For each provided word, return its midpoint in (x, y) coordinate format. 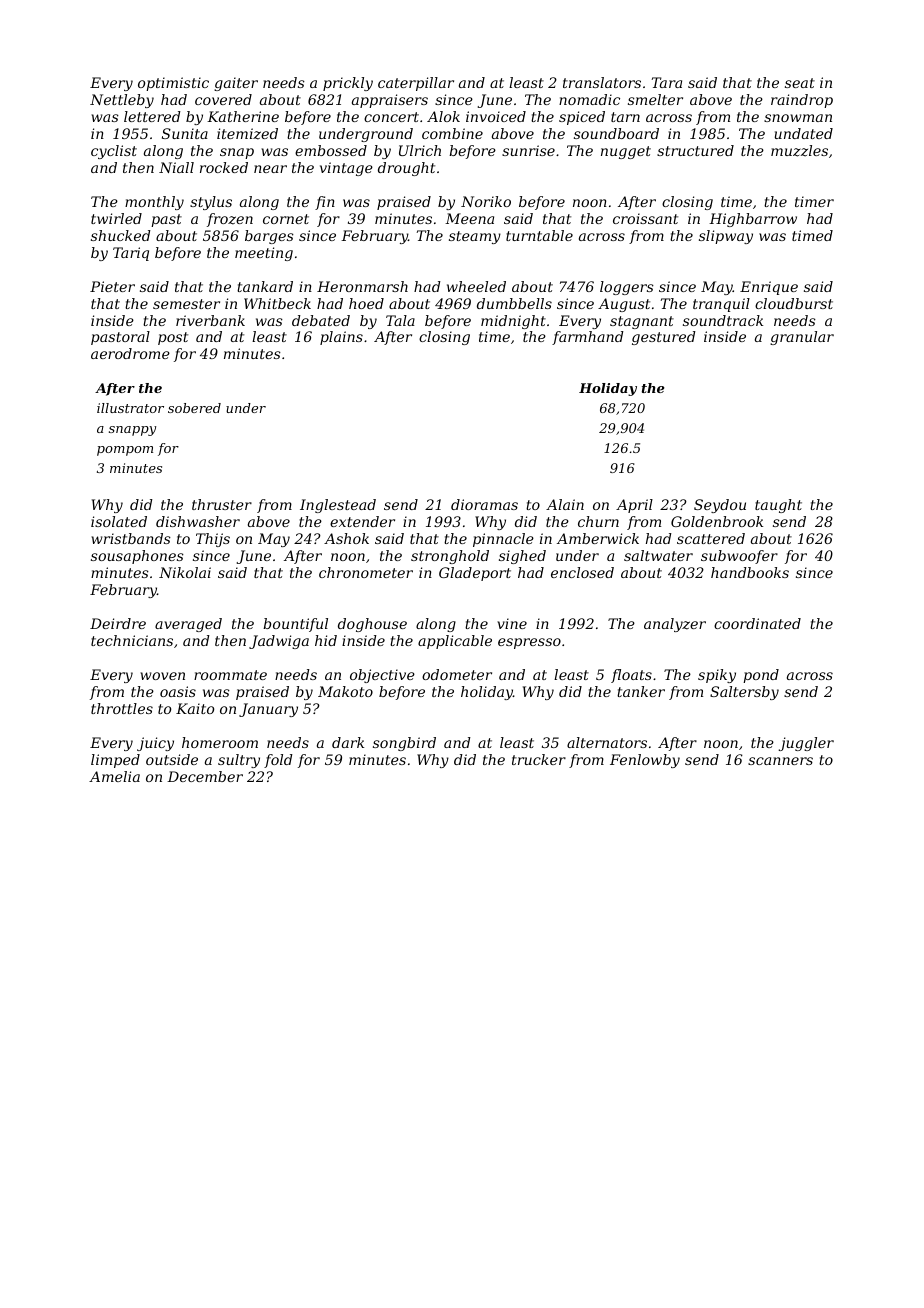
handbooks (750, 572)
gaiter (236, 84)
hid (326, 640)
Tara (667, 82)
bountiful (295, 625)
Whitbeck (277, 303)
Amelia (114, 776)
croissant (645, 218)
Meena (469, 218)
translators (602, 82)
